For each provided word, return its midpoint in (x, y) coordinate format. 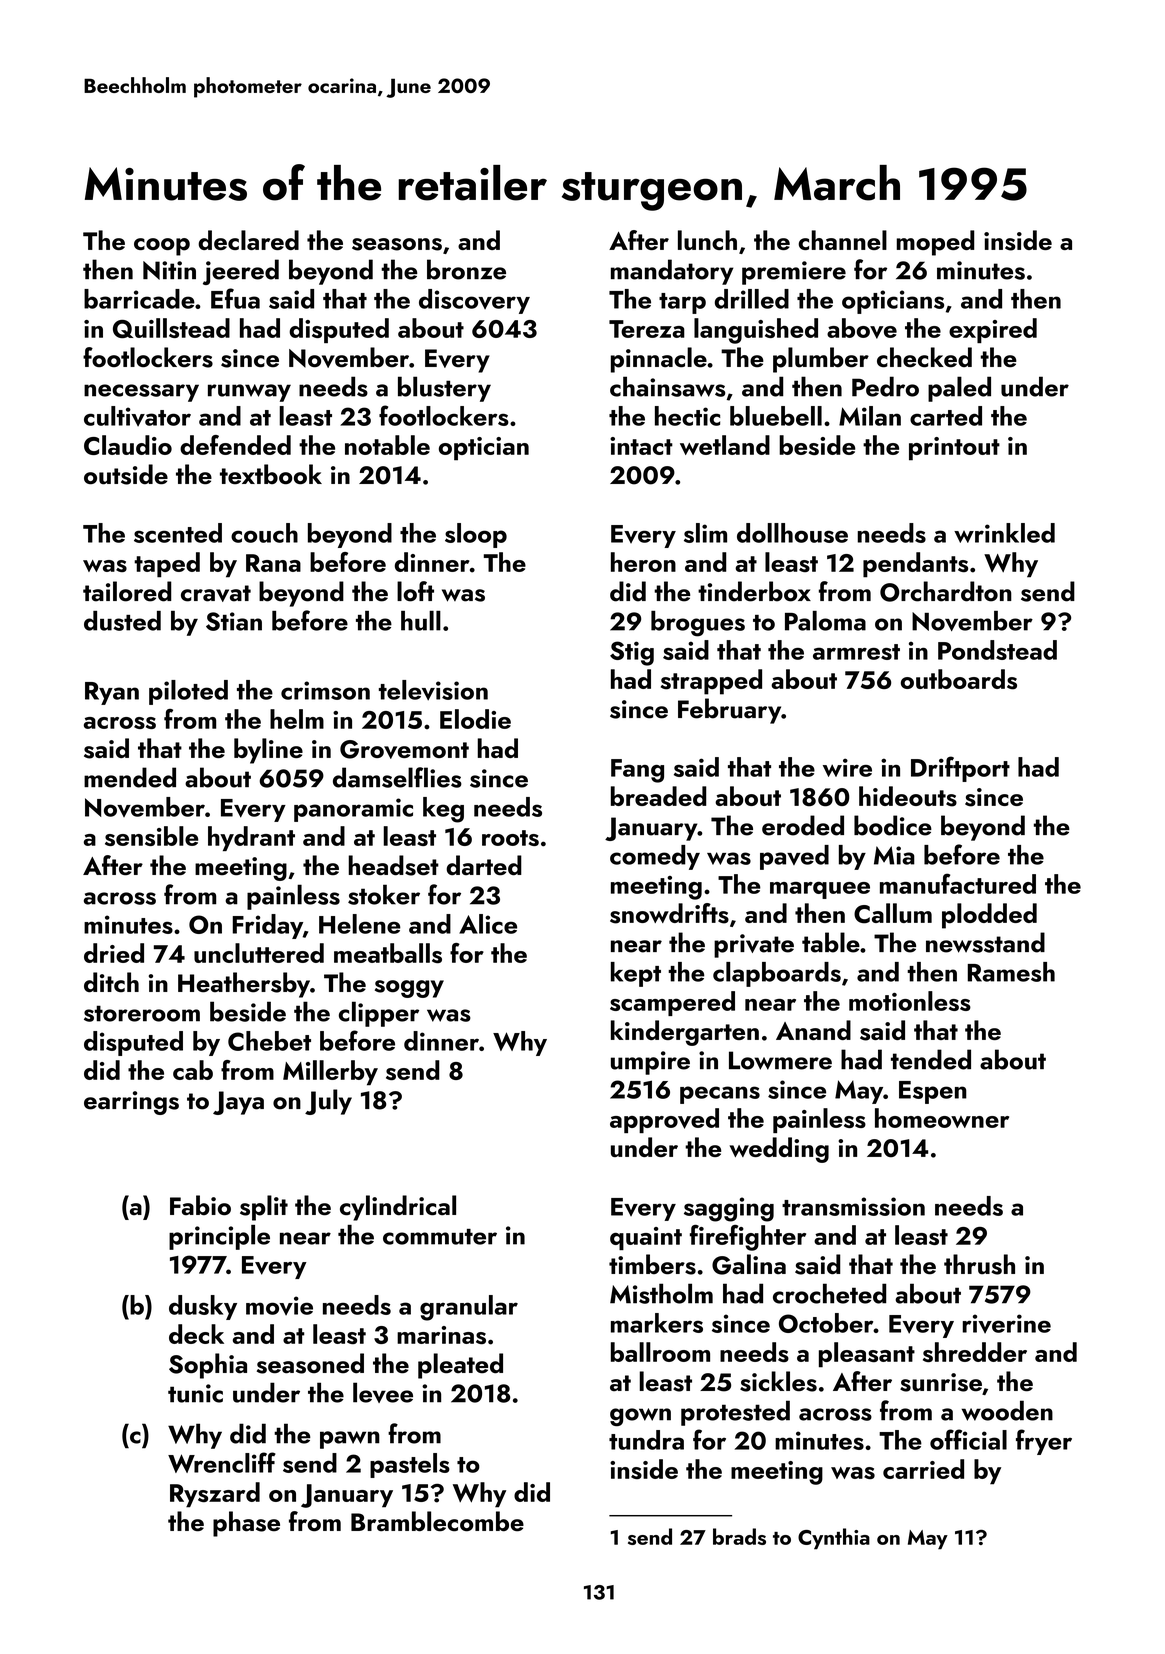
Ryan (112, 693)
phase (246, 1524)
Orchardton (946, 591)
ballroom (660, 1352)
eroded (803, 825)
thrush (979, 1264)
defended (235, 445)
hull (421, 621)
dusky (203, 1307)
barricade (139, 299)
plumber (821, 360)
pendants (915, 565)
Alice (488, 924)
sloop (476, 535)
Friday (268, 926)
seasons (397, 244)
